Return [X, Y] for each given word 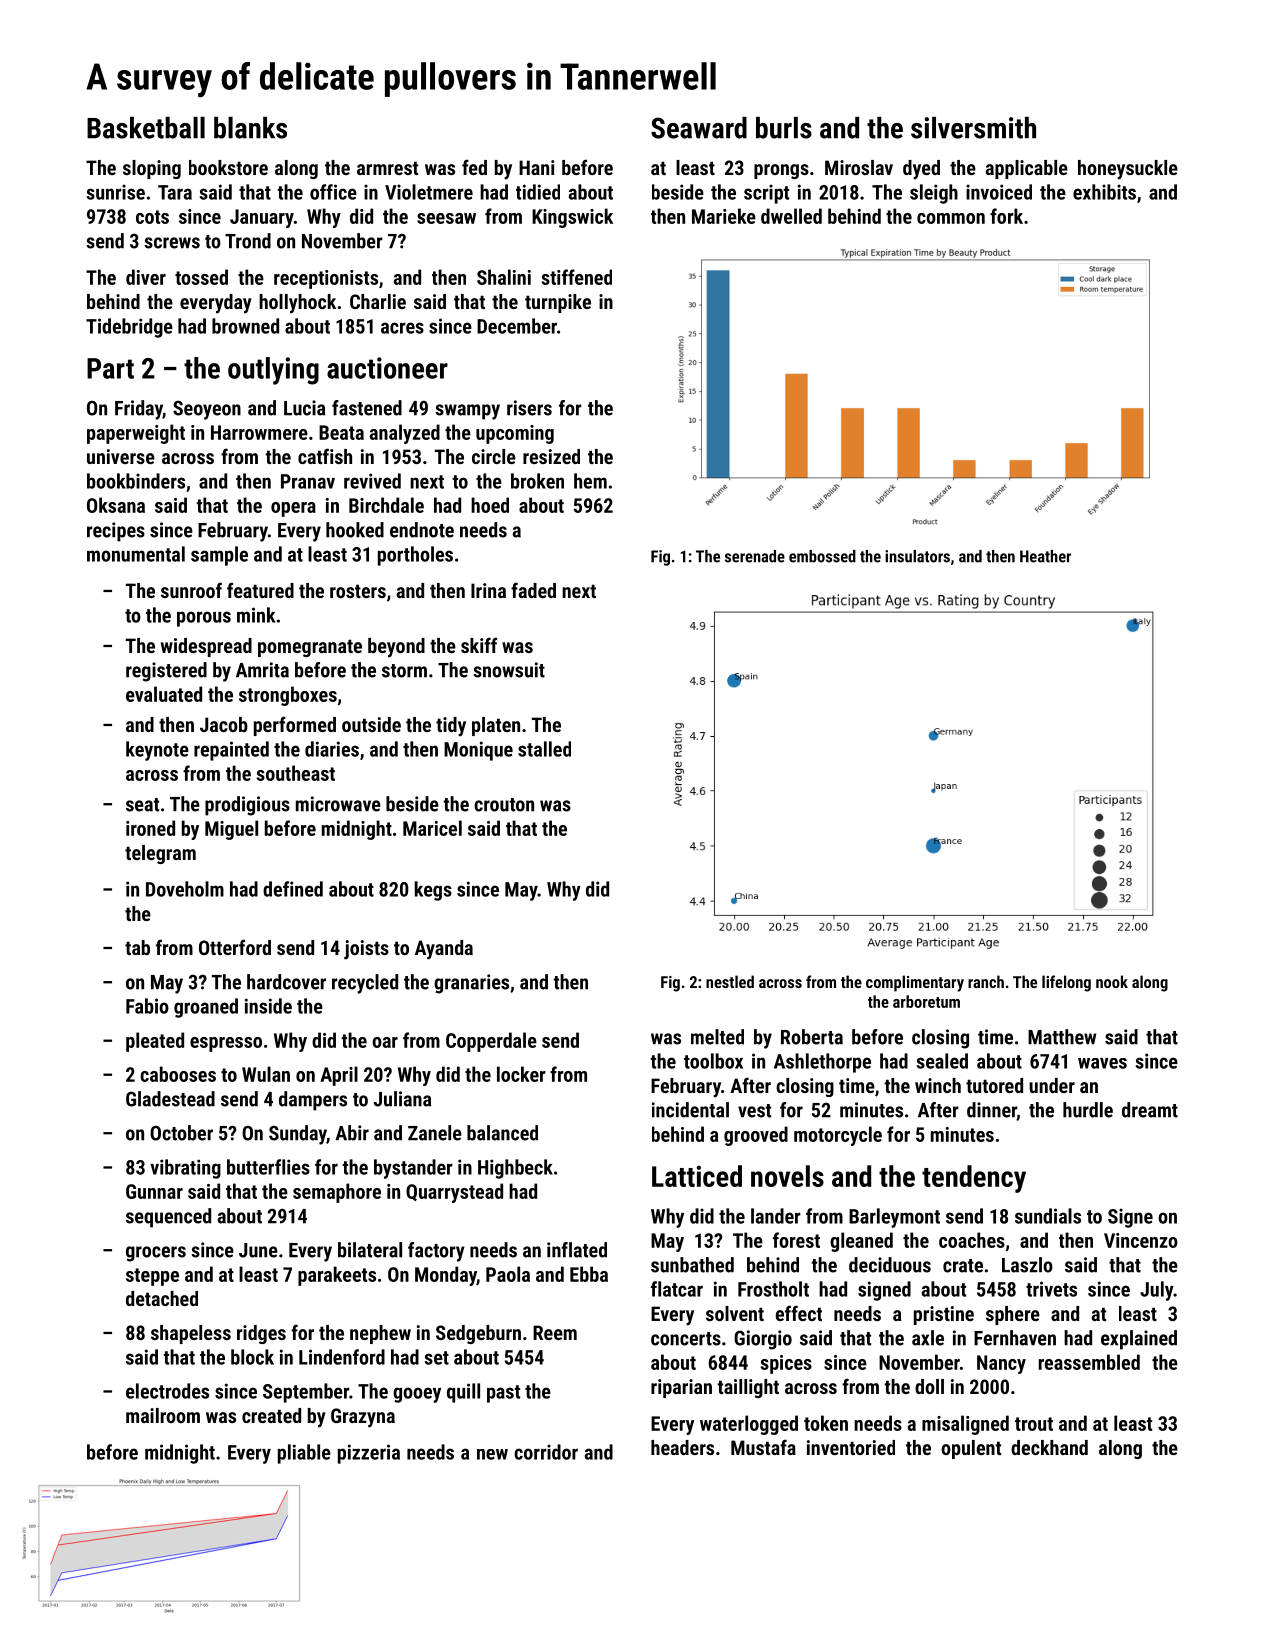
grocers [156, 1254]
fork [1006, 216]
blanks [250, 128]
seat [142, 805]
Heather [1045, 556]
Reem [555, 1332]
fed [474, 167]
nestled [730, 981]
